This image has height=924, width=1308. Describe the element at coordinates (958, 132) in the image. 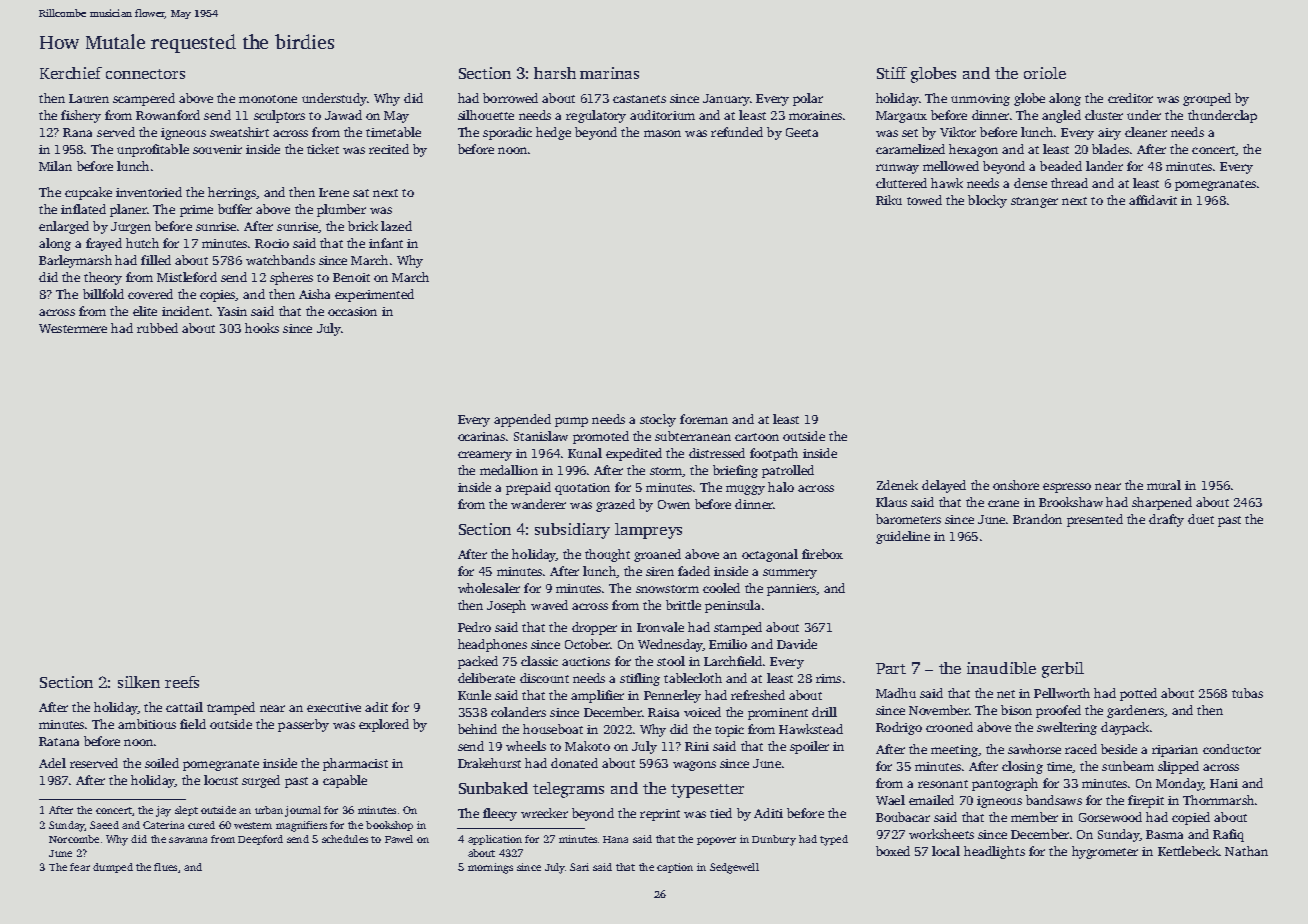

I see `Viktor` at that location.
